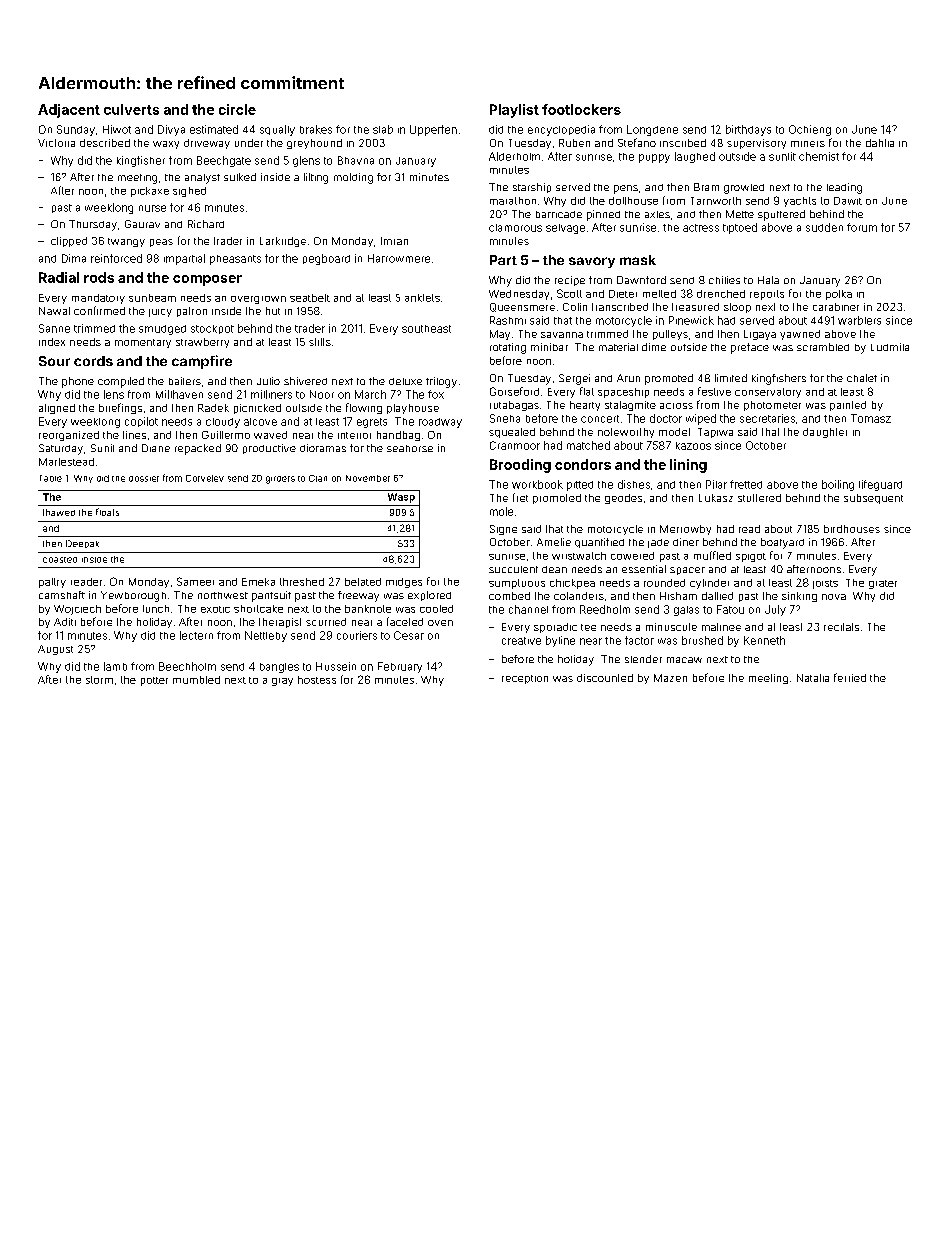 The width and height of the screenshot is (952, 1233). Describe the element at coordinates (800, 335) in the screenshot. I see `yawned` at that location.
